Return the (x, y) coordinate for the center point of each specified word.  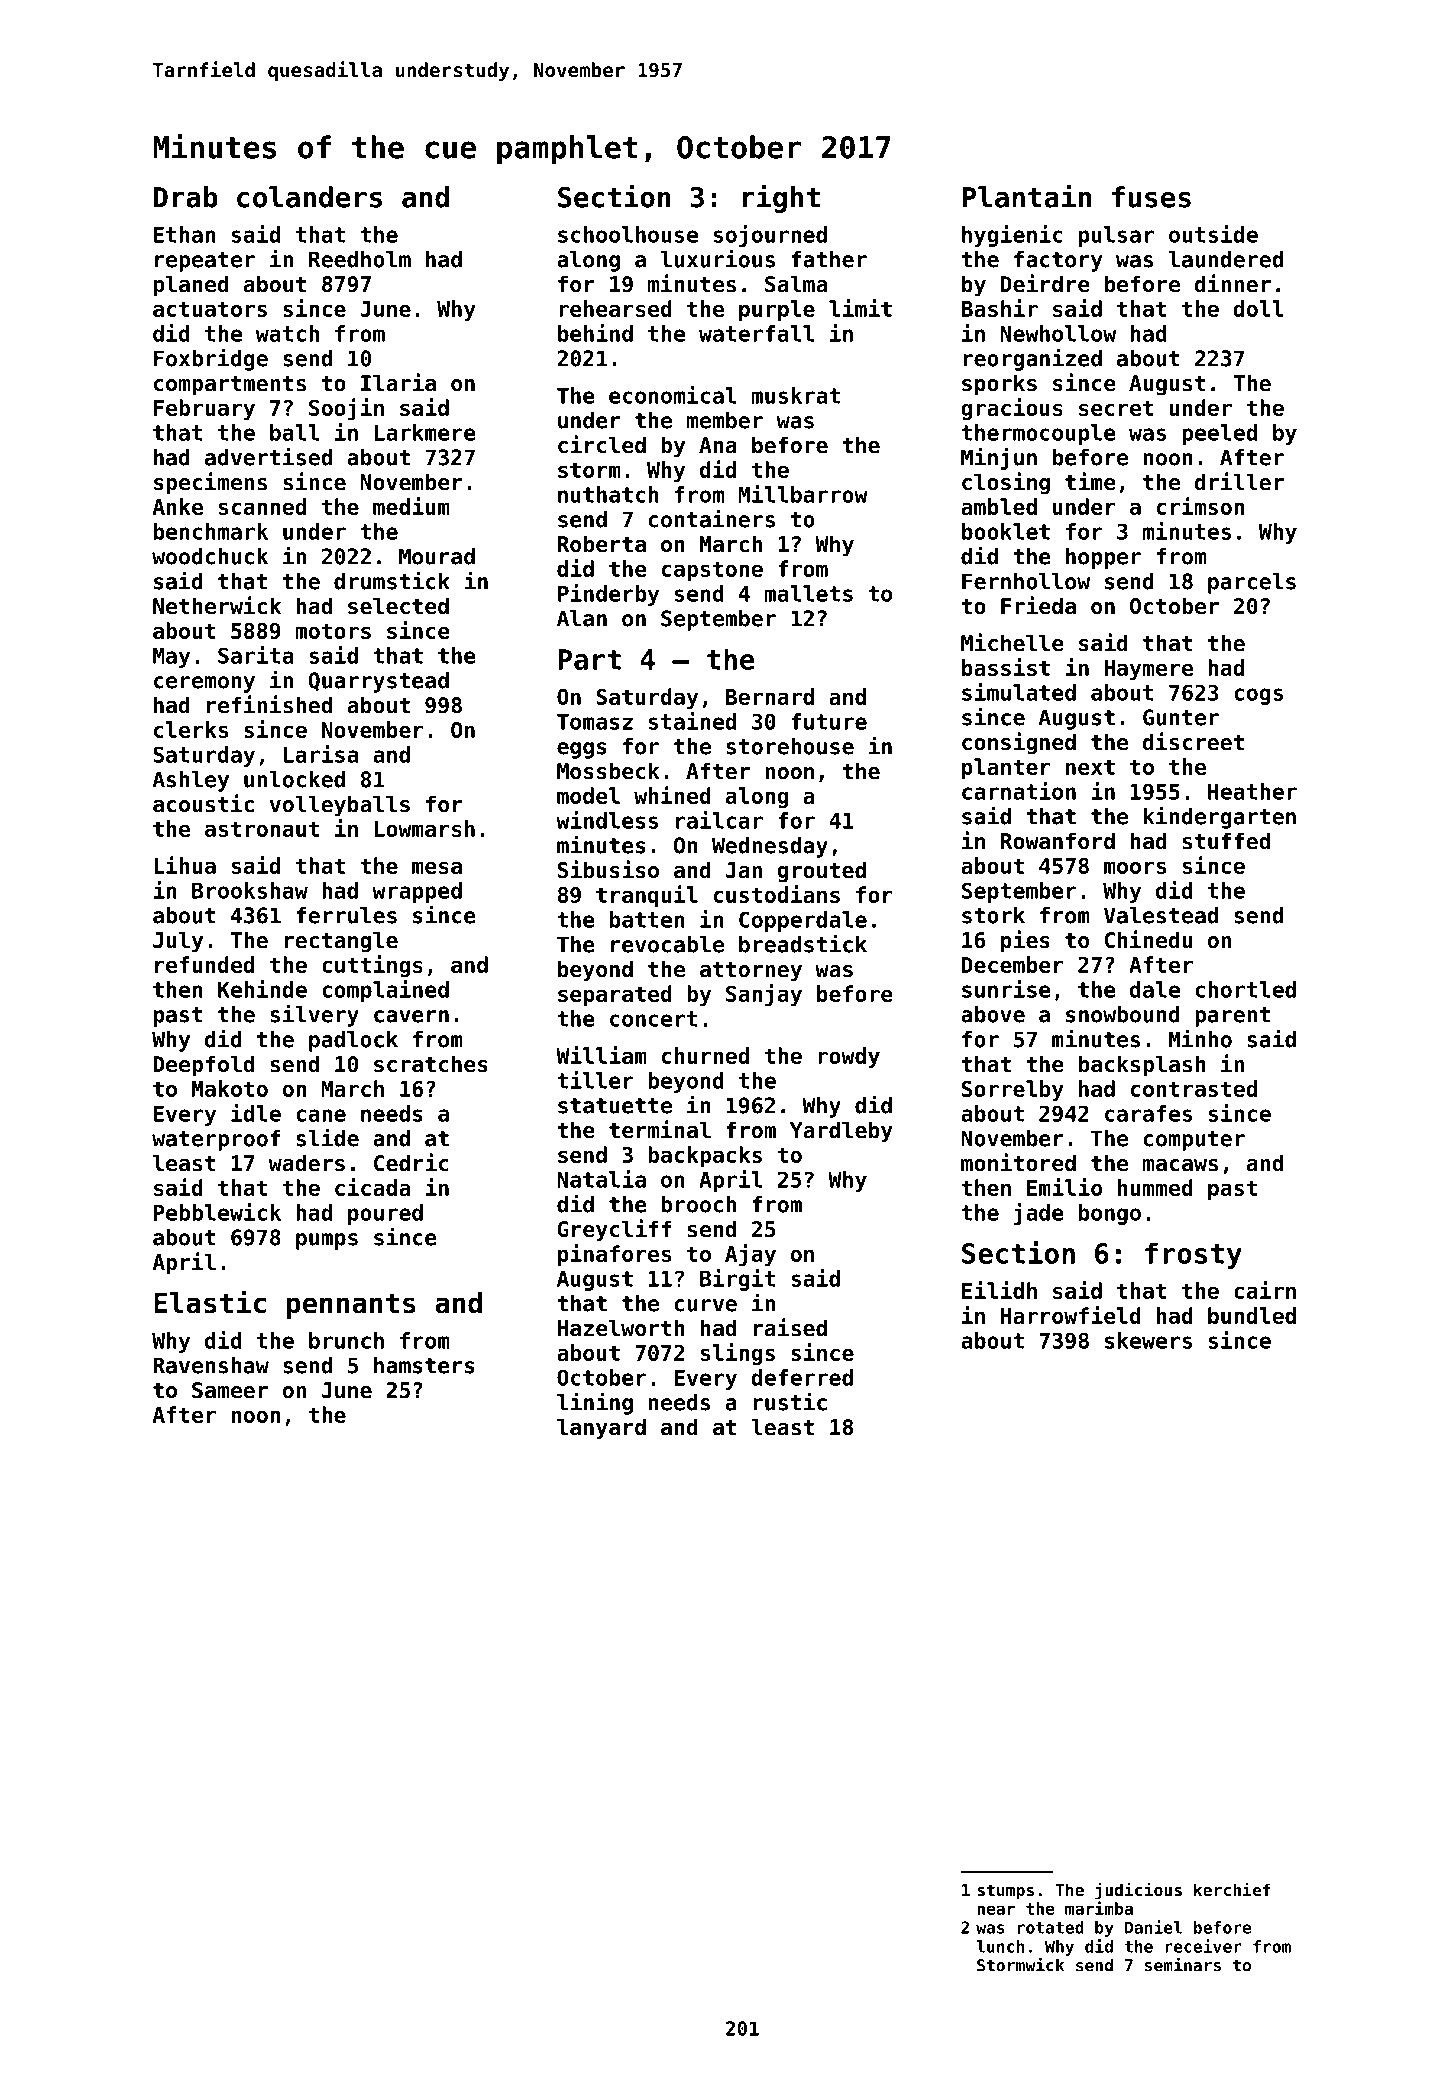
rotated (1051, 1927)
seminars (1183, 1965)
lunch (1000, 1946)
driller (1239, 481)
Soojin (346, 409)
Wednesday (770, 847)
